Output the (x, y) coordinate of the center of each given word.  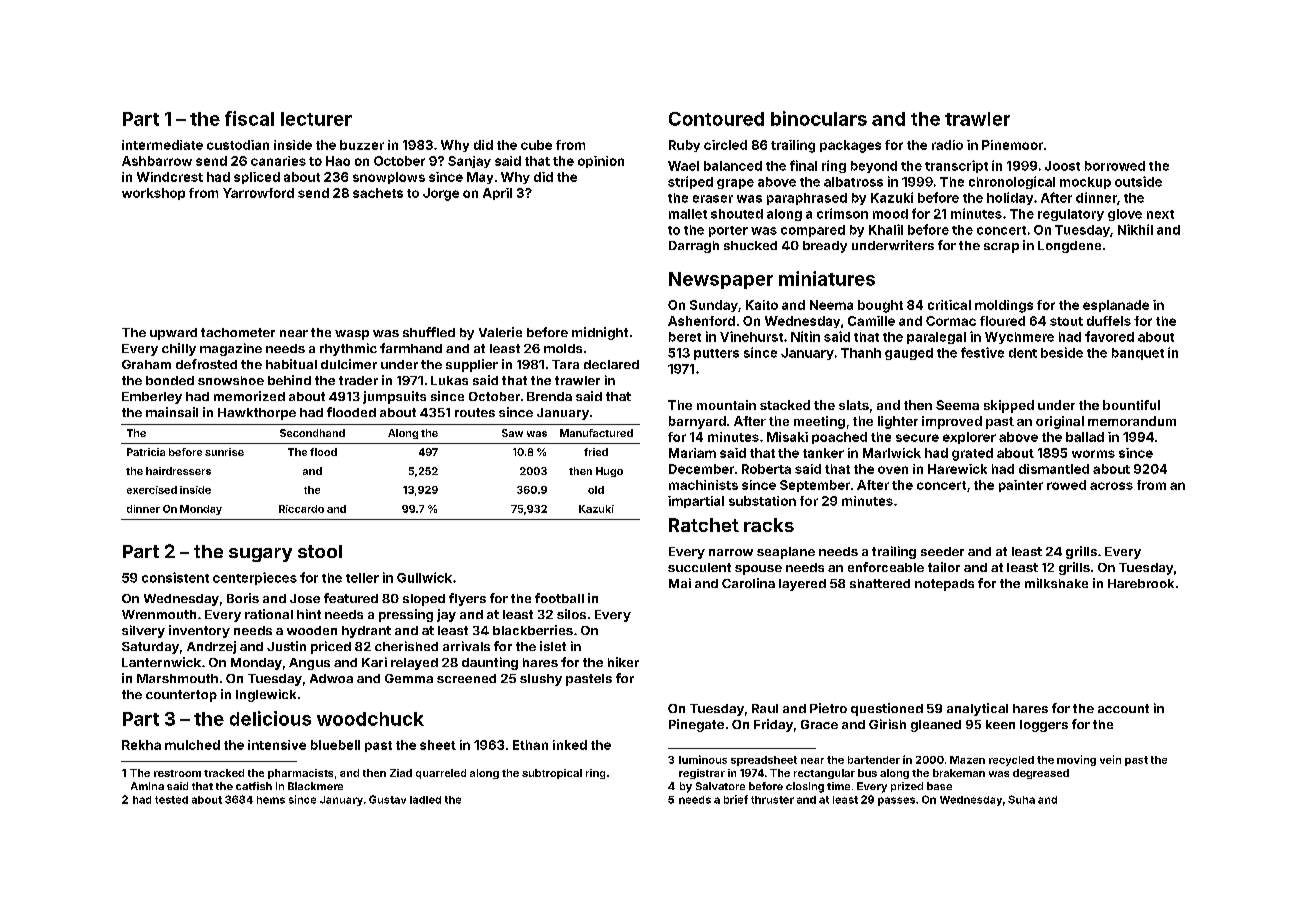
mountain (726, 405)
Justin (286, 646)
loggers (1044, 726)
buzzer (362, 145)
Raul (765, 708)
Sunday (714, 306)
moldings (1004, 306)
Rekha (141, 745)
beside (1062, 352)
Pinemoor (1012, 145)
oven (893, 470)
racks (769, 525)
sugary (260, 555)
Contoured (716, 119)
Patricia (146, 452)
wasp (352, 335)
